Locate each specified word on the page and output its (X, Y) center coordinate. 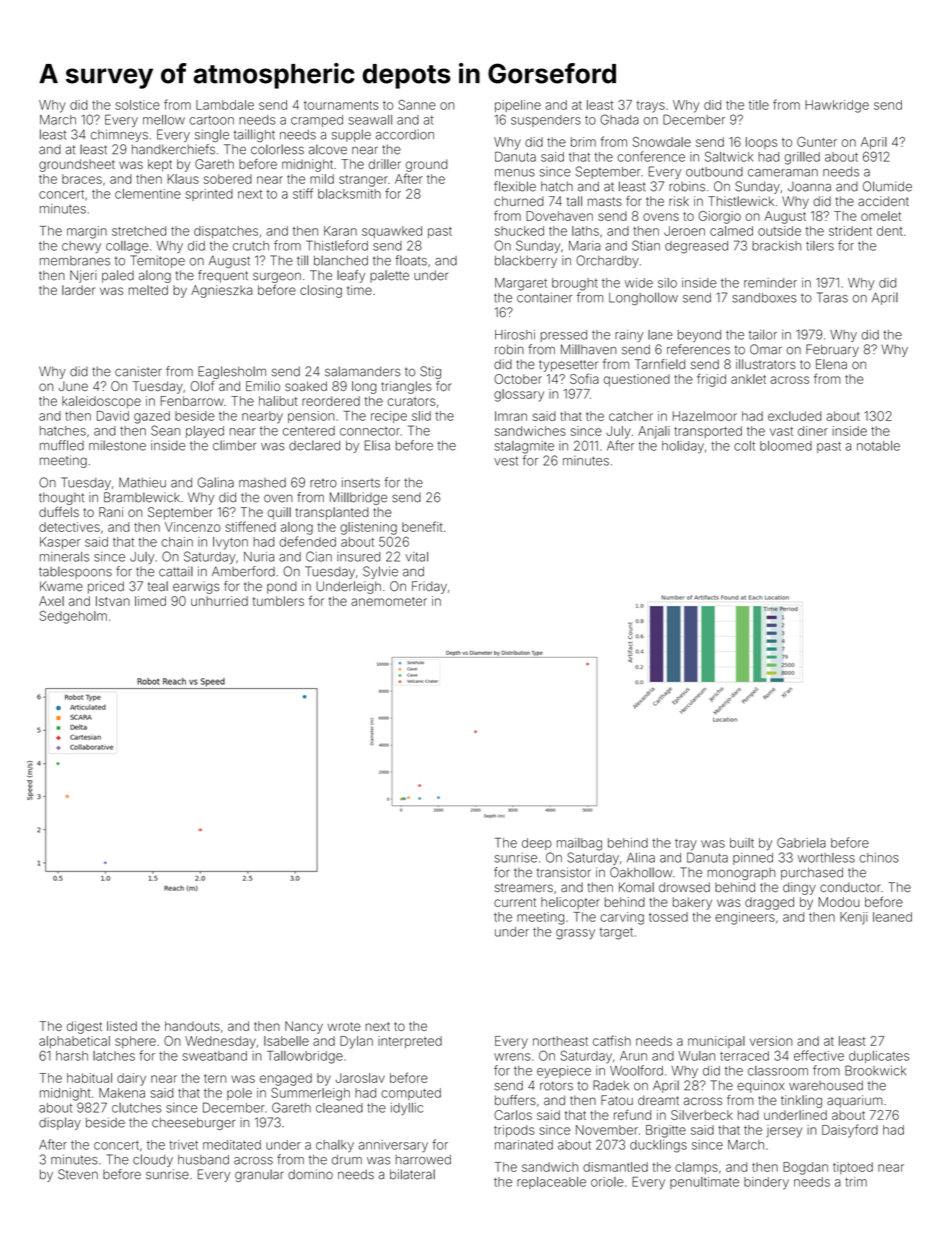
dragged (769, 903)
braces (82, 179)
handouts (192, 1026)
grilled (802, 158)
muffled (62, 445)
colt (744, 446)
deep (537, 844)
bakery (692, 903)
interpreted (410, 1042)
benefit (422, 526)
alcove (328, 149)
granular (259, 1175)
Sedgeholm (73, 617)
